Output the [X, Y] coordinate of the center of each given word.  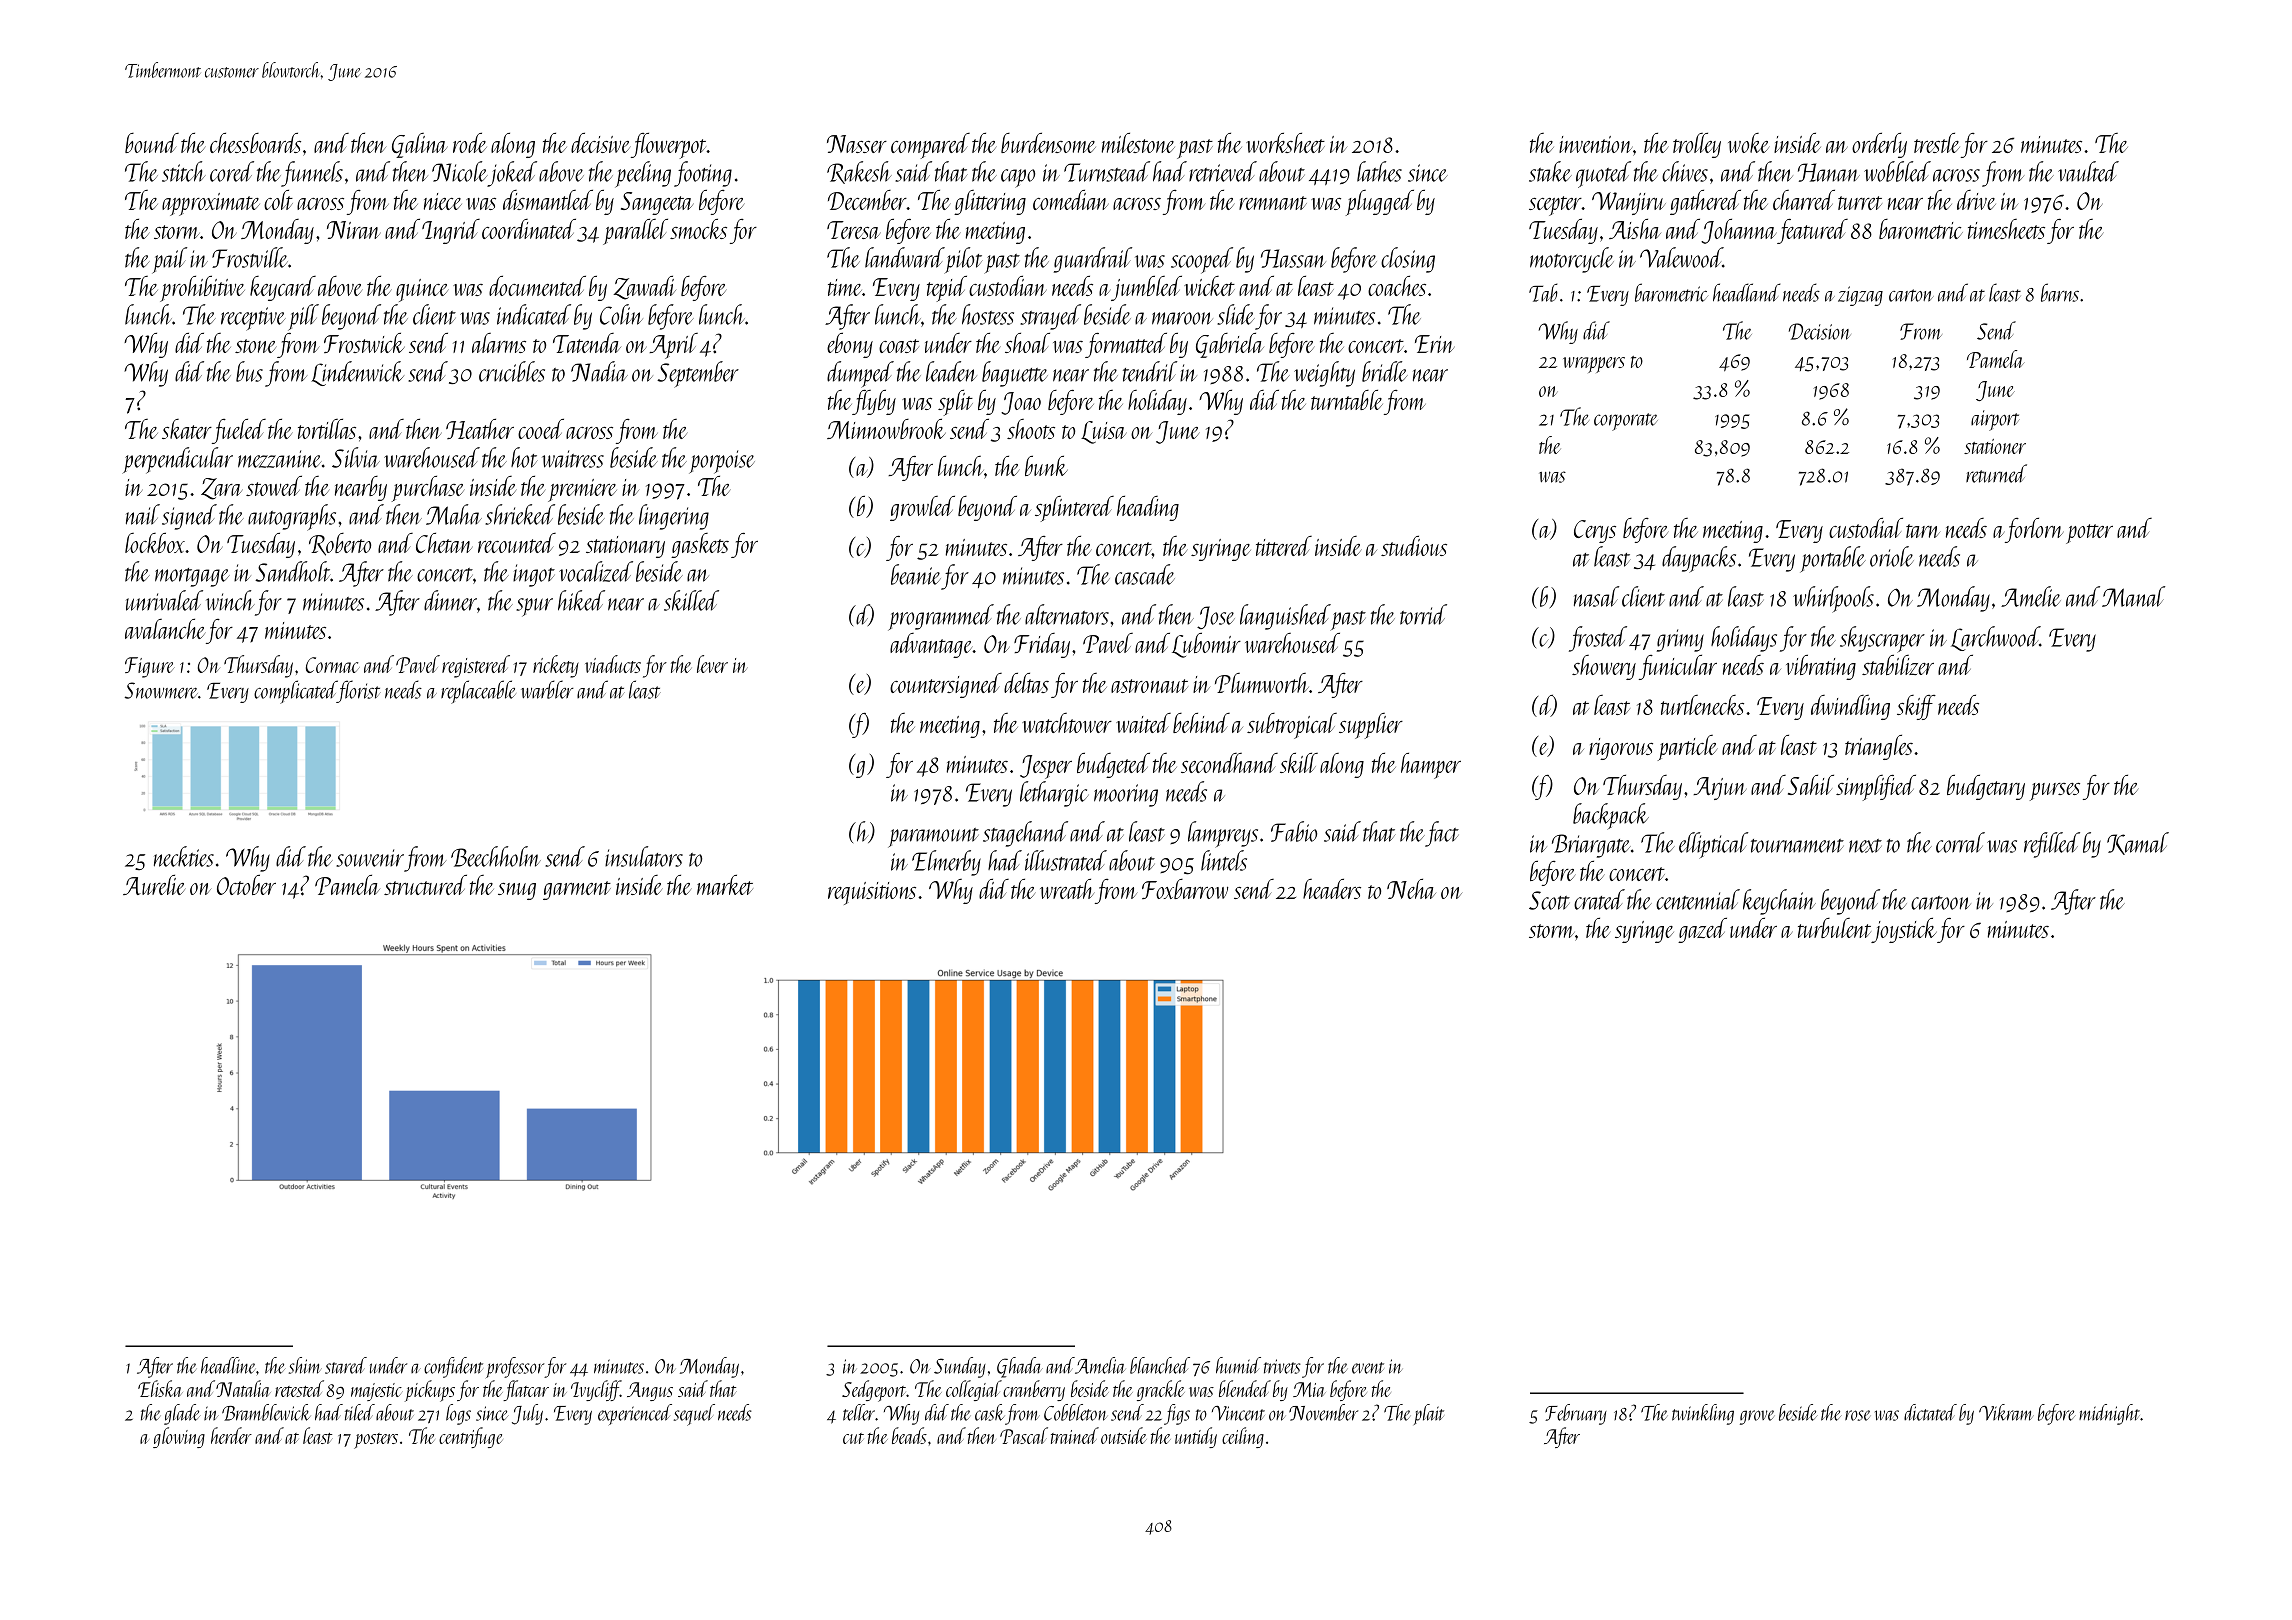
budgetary [1986, 787]
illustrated [1066, 860]
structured [425, 885]
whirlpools [1833, 599]
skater [187, 429]
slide [1236, 314]
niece [443, 201]
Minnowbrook [886, 429]
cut [853, 1438]
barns [2060, 292]
